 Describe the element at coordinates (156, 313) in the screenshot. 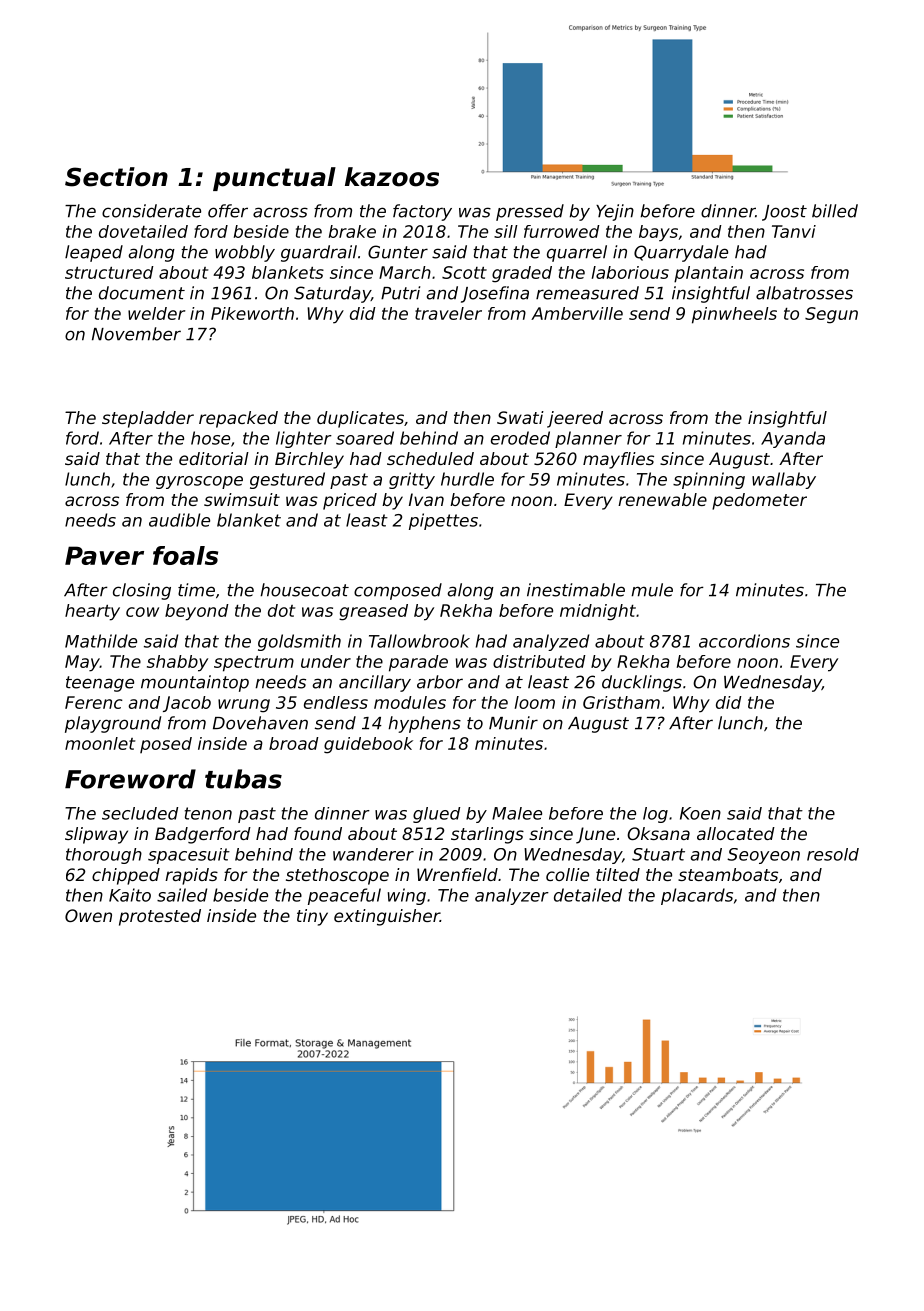

I see `welder` at that location.
